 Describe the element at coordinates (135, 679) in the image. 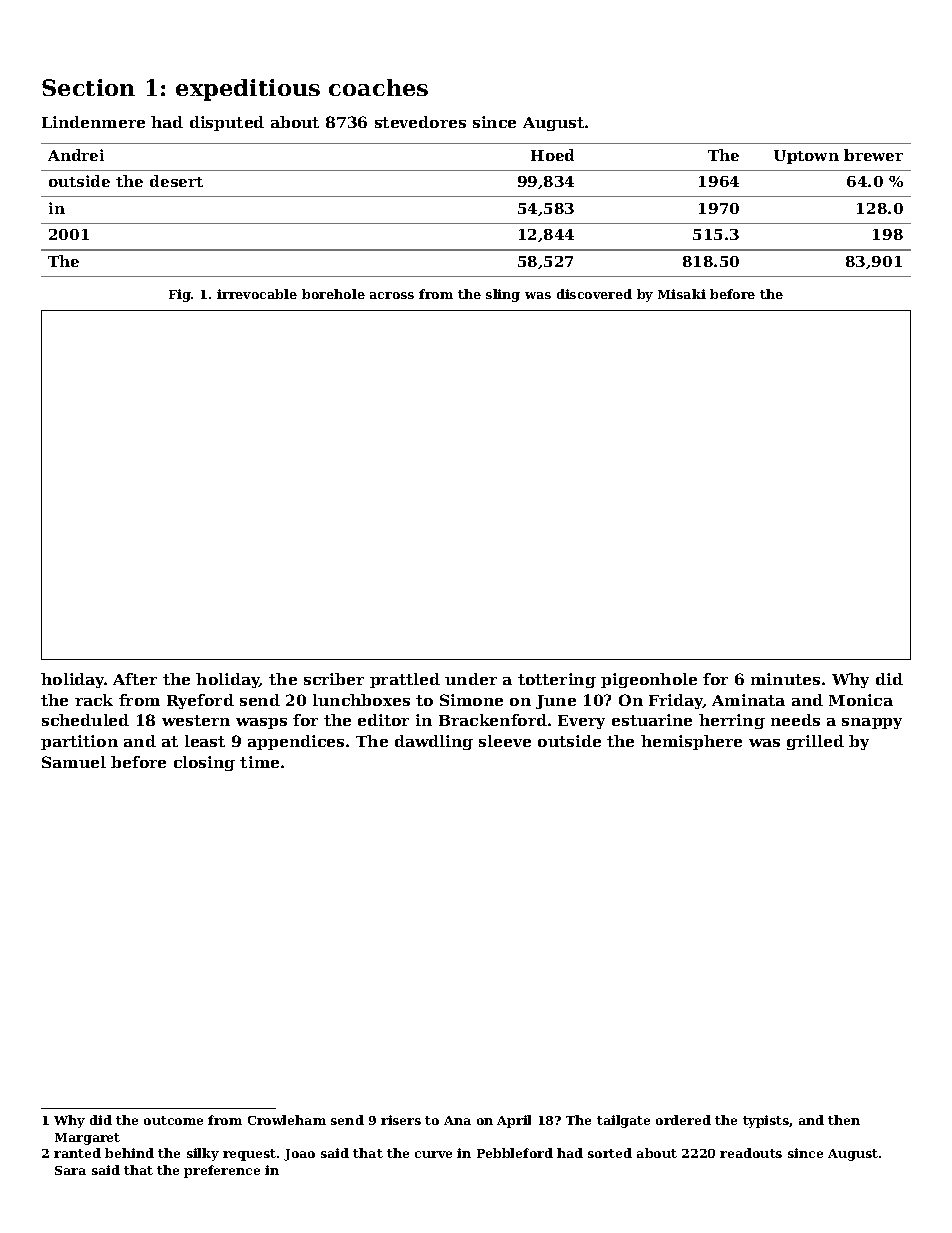

I see `After` at that location.
